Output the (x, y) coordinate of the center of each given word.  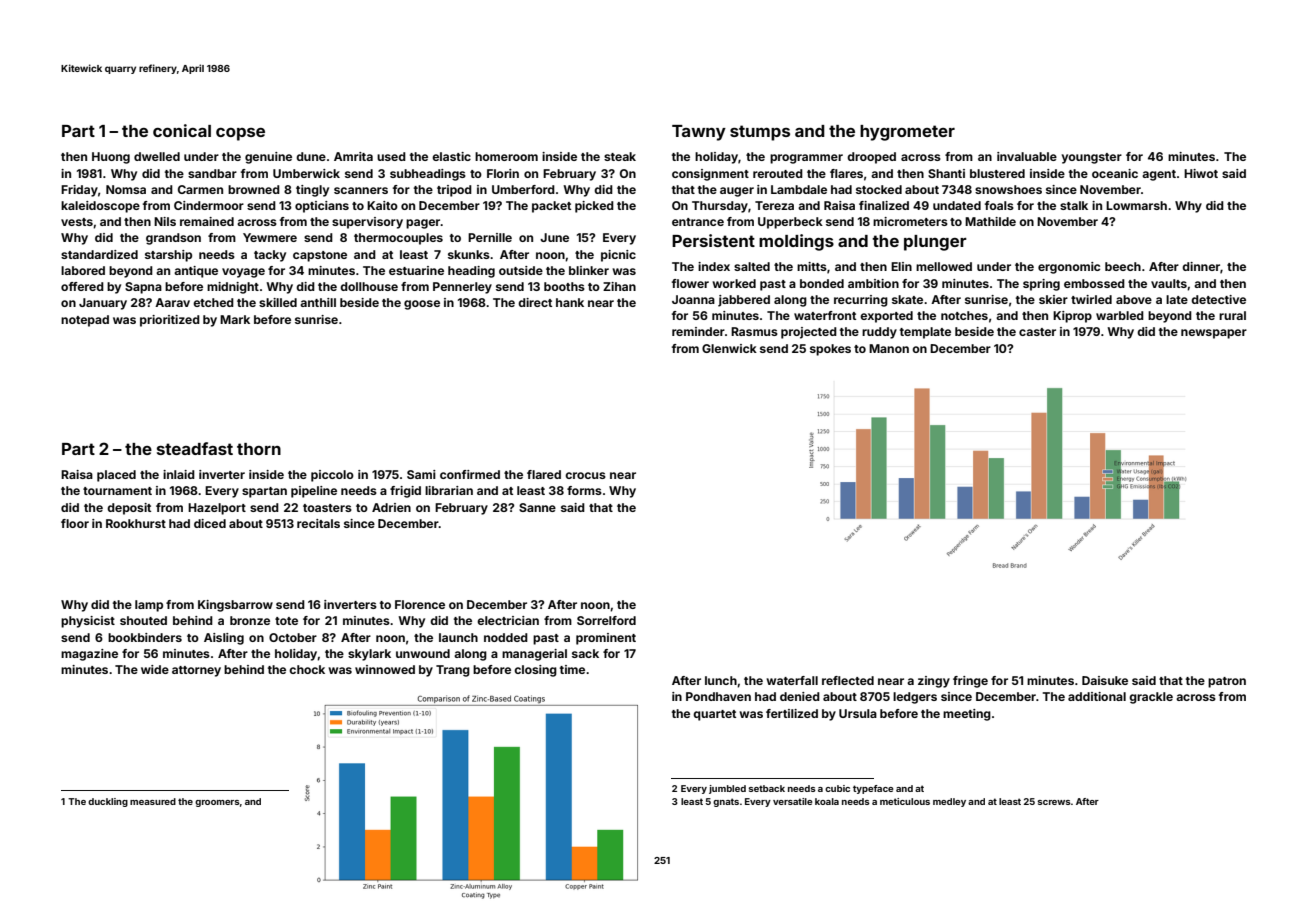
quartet (714, 715)
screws (1054, 802)
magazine (89, 655)
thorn (259, 449)
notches (964, 315)
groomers (217, 803)
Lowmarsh (1136, 205)
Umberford (523, 189)
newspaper (1214, 334)
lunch (721, 680)
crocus (585, 475)
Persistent (713, 240)
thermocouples (398, 239)
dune (311, 156)
